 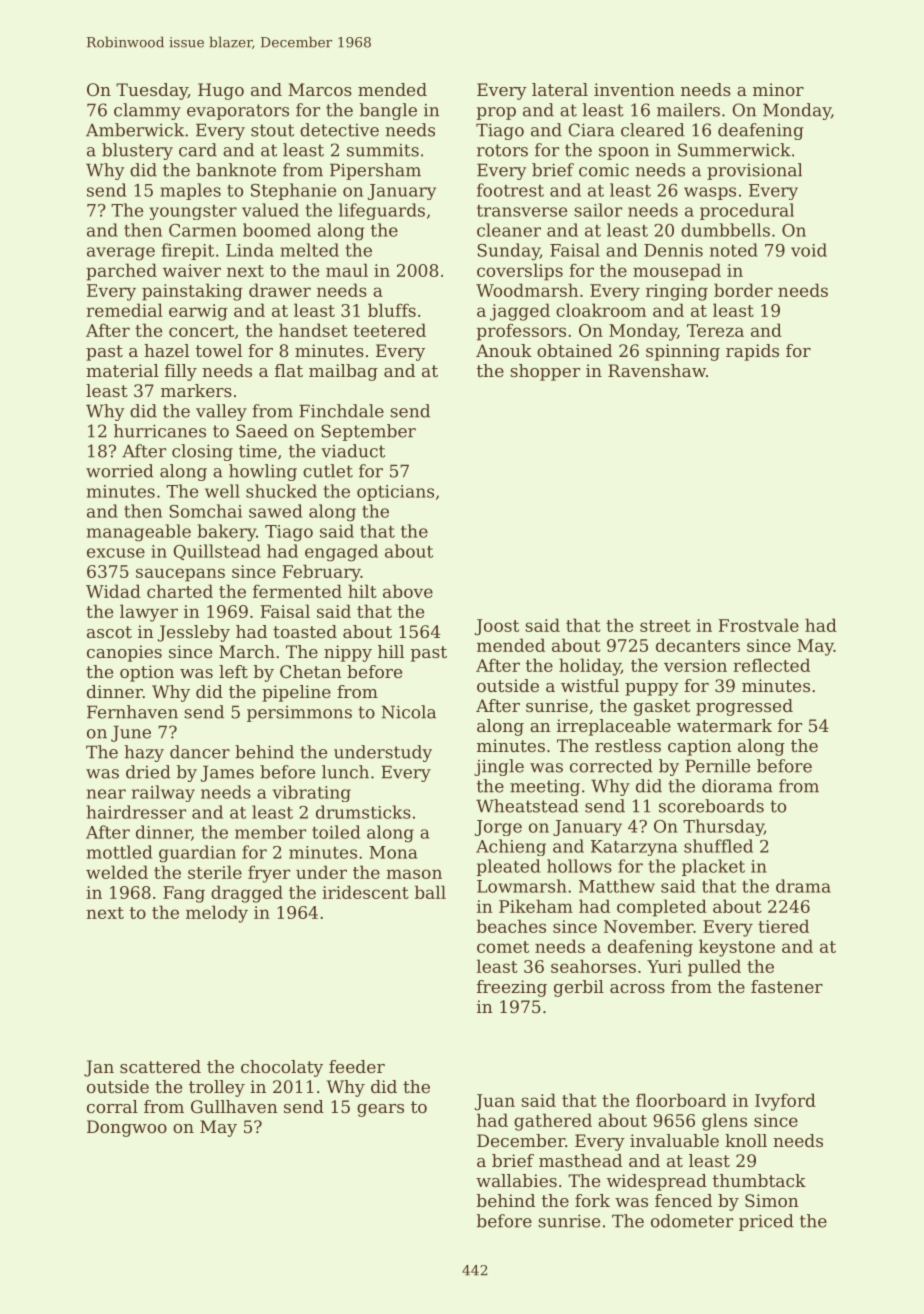 I want to click on dancer, so click(x=200, y=752).
